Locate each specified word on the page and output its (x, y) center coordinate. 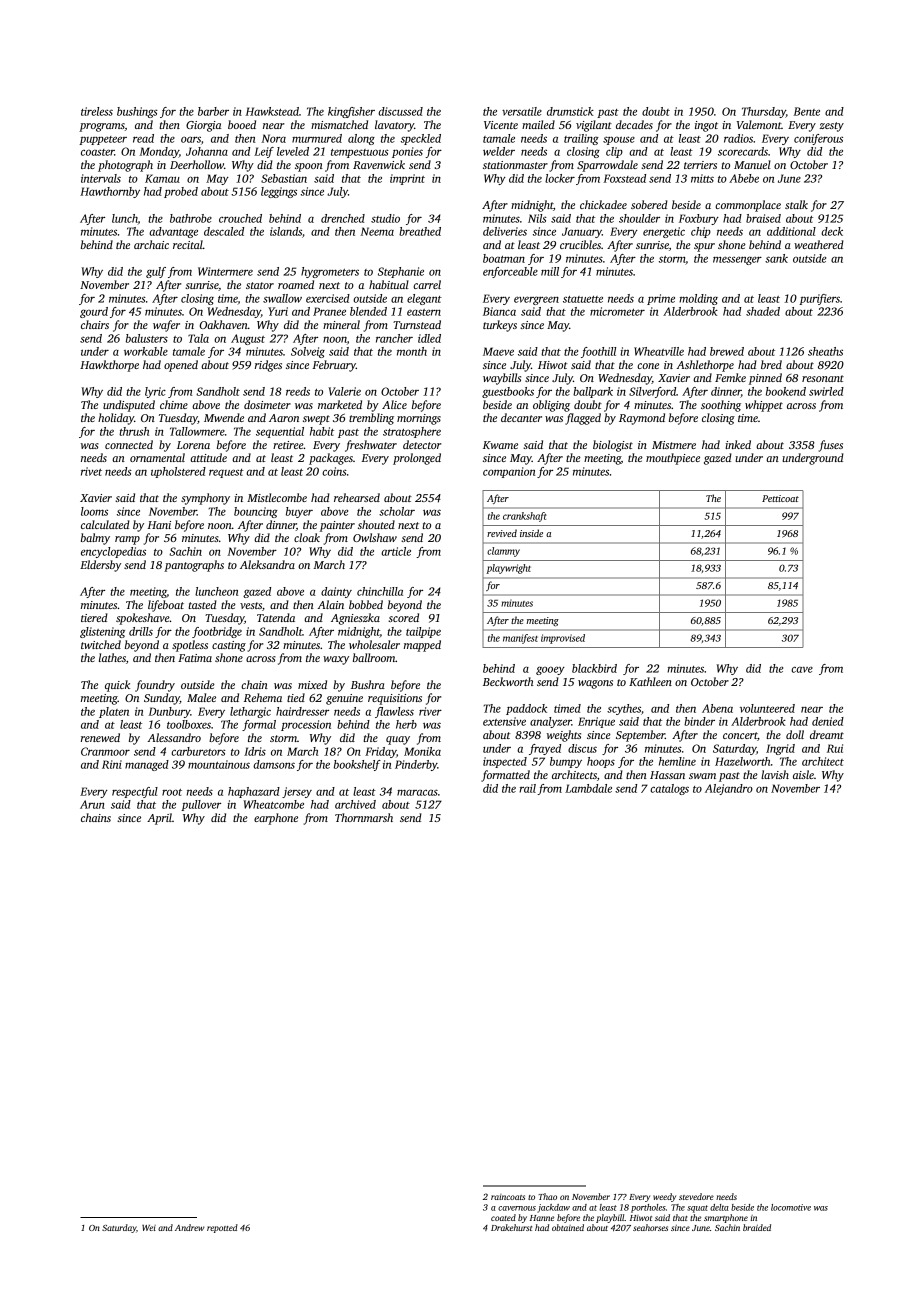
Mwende (224, 417)
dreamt (827, 734)
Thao (547, 1196)
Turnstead (417, 324)
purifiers (819, 299)
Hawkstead (272, 111)
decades (634, 124)
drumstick (570, 111)
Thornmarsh (364, 817)
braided (757, 1227)
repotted (222, 1228)
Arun (92, 804)
